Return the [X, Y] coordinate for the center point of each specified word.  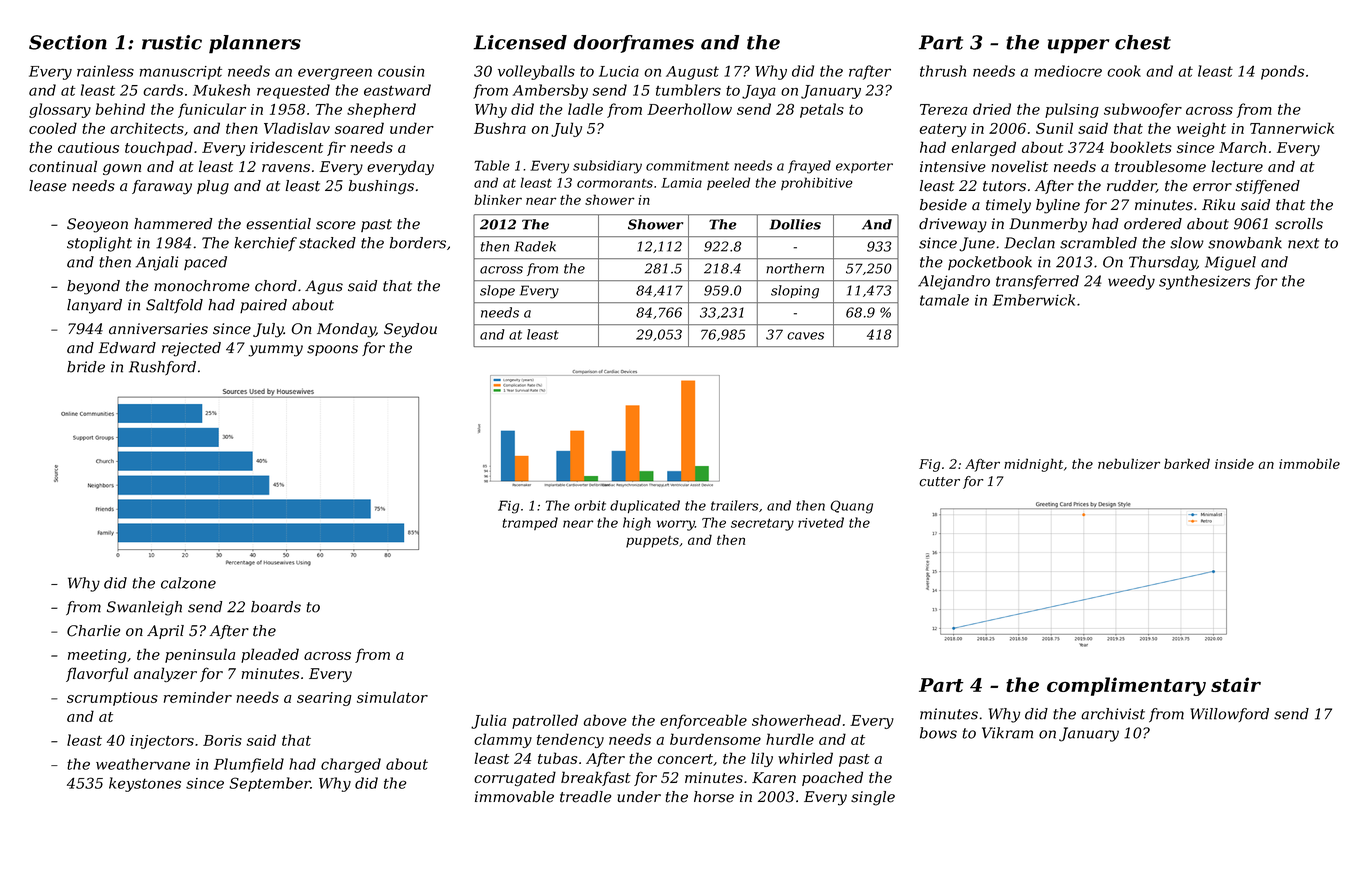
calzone [188, 583]
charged [351, 765]
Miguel [1230, 263]
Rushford [162, 368]
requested [293, 91]
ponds [1282, 72]
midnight [1033, 465]
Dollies [795, 224]
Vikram [1007, 733]
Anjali [157, 263]
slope [497, 291]
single [873, 798]
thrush [943, 71]
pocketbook [990, 263]
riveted [821, 522]
